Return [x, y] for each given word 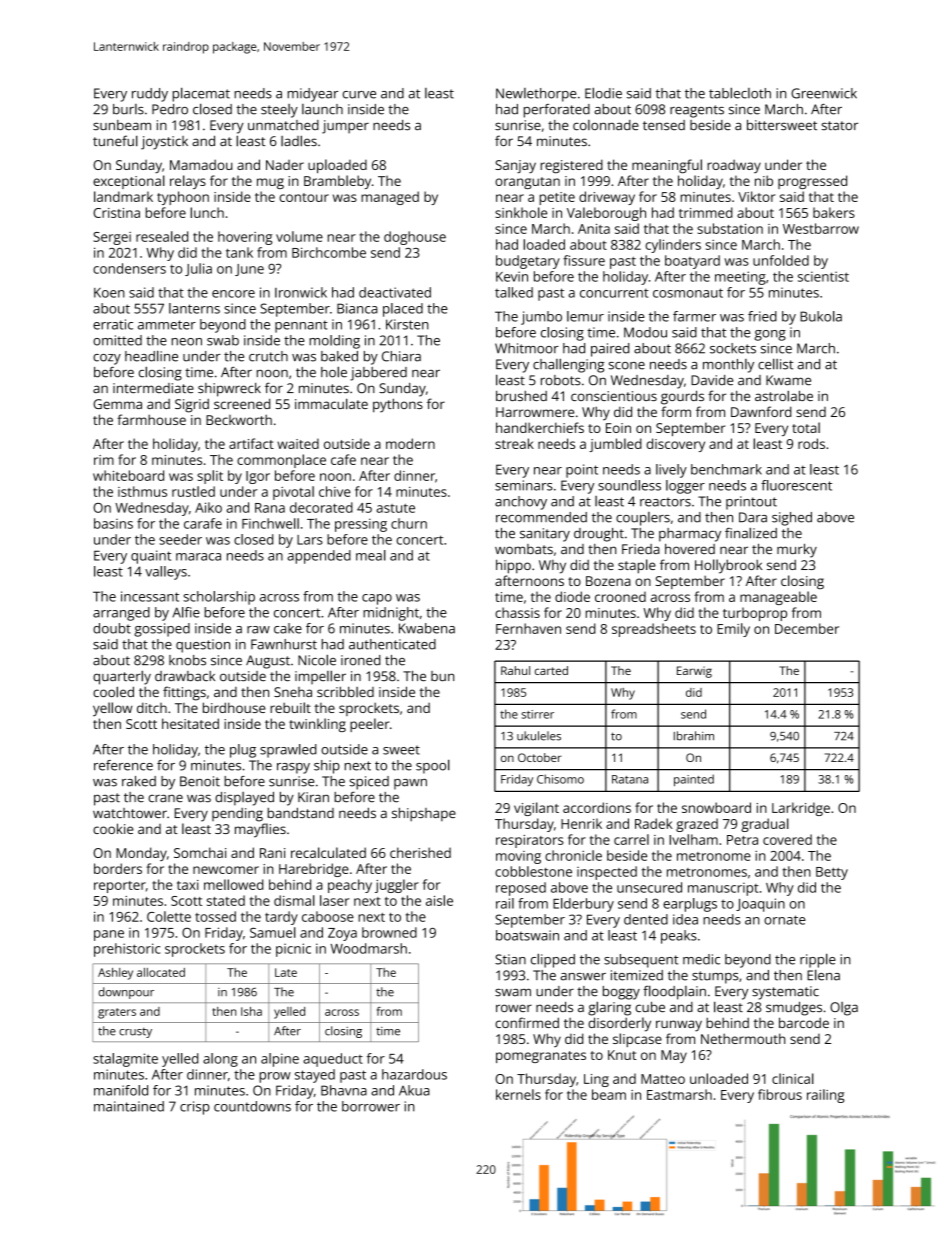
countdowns [252, 1106]
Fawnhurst [284, 644]
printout [751, 503]
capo [377, 599]
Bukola [821, 316]
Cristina [116, 213]
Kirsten [407, 324]
